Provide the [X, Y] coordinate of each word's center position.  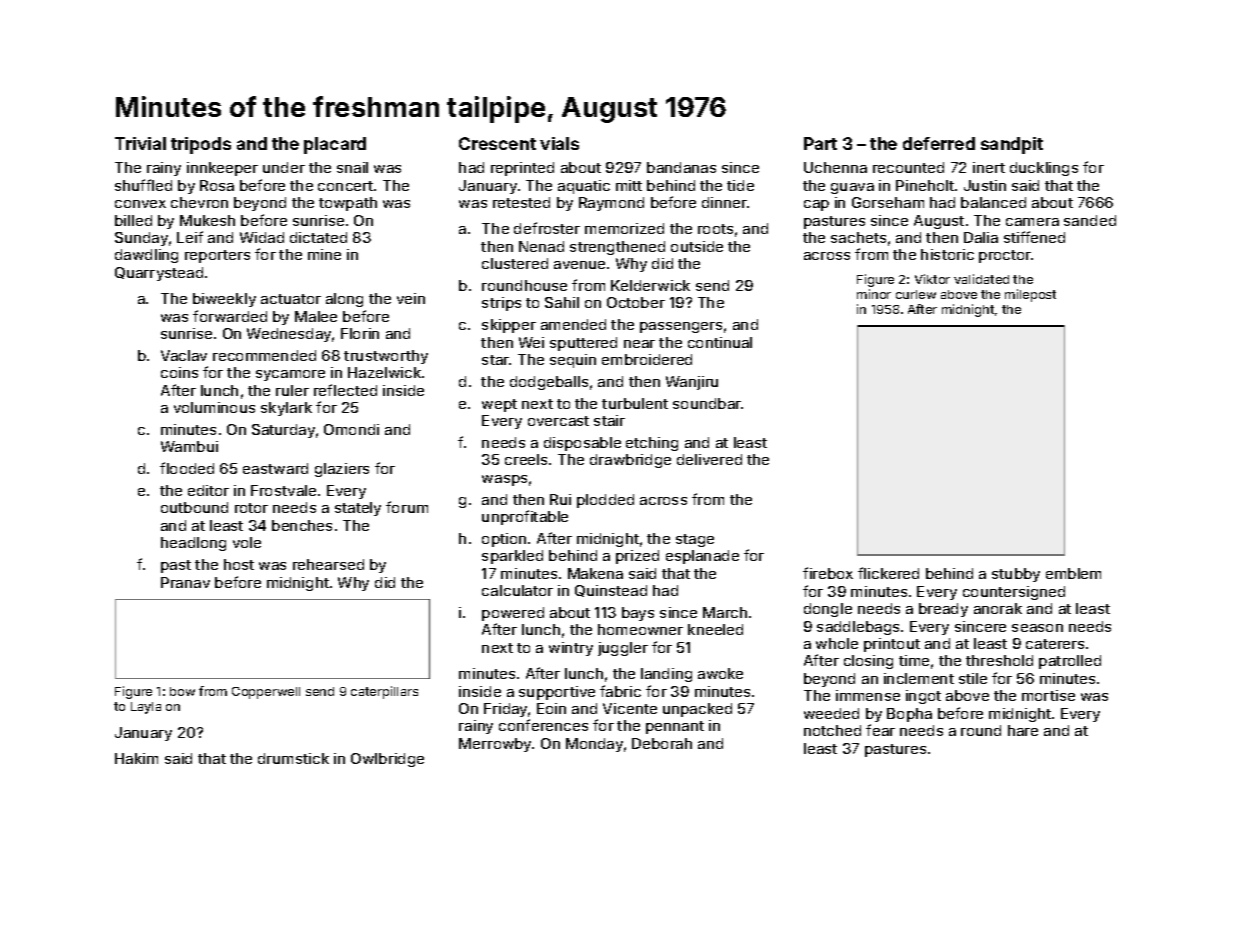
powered [513, 614]
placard [335, 145]
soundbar [707, 403]
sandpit [1012, 145]
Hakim [136, 758]
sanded [1090, 220]
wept [499, 405]
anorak [998, 608]
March [725, 612]
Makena [595, 573]
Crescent [497, 143]
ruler [292, 390]
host [239, 564]
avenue [579, 265]
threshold [999, 660]
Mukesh [207, 220]
